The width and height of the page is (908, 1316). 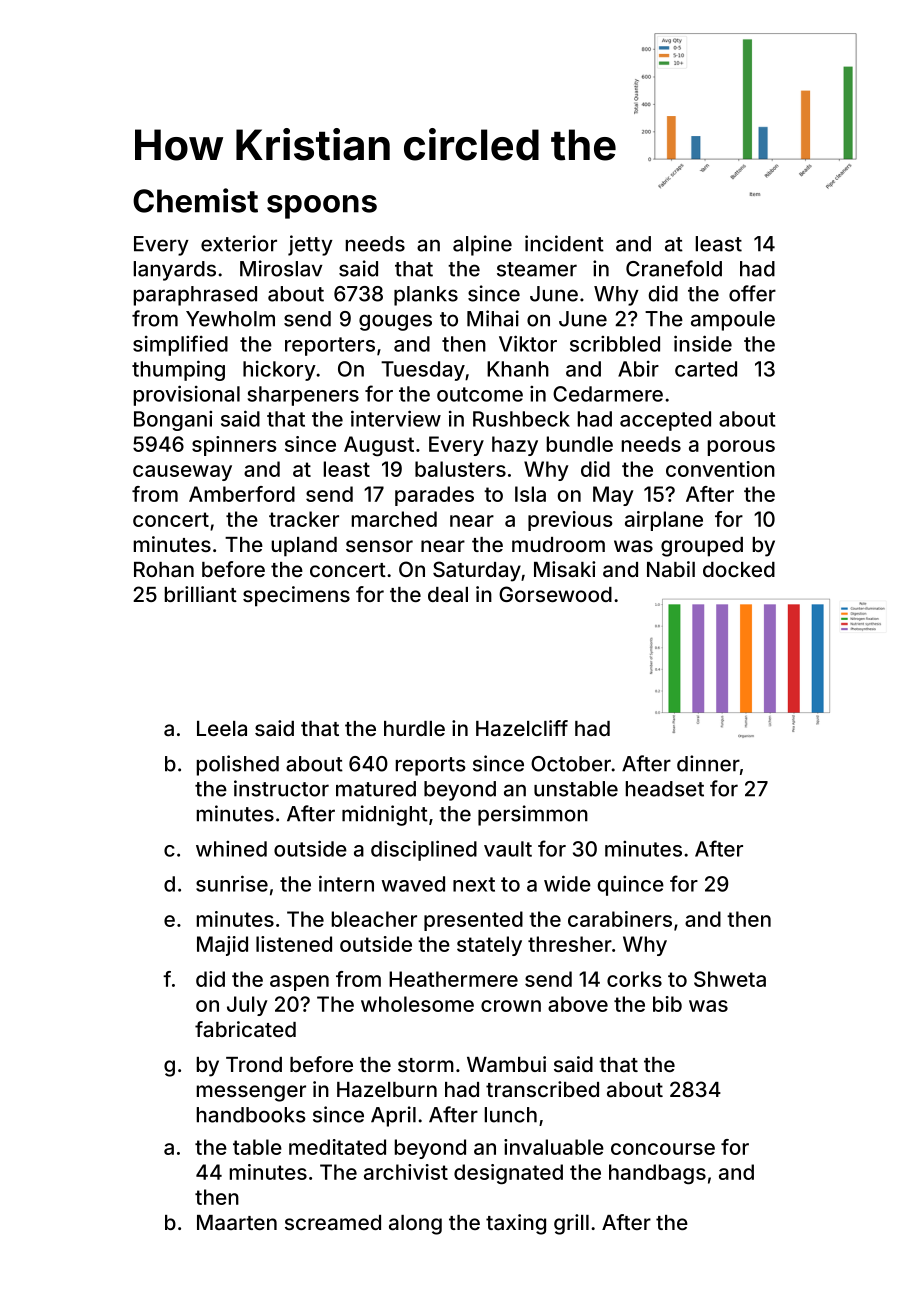 I want to click on jetty, so click(x=310, y=245).
